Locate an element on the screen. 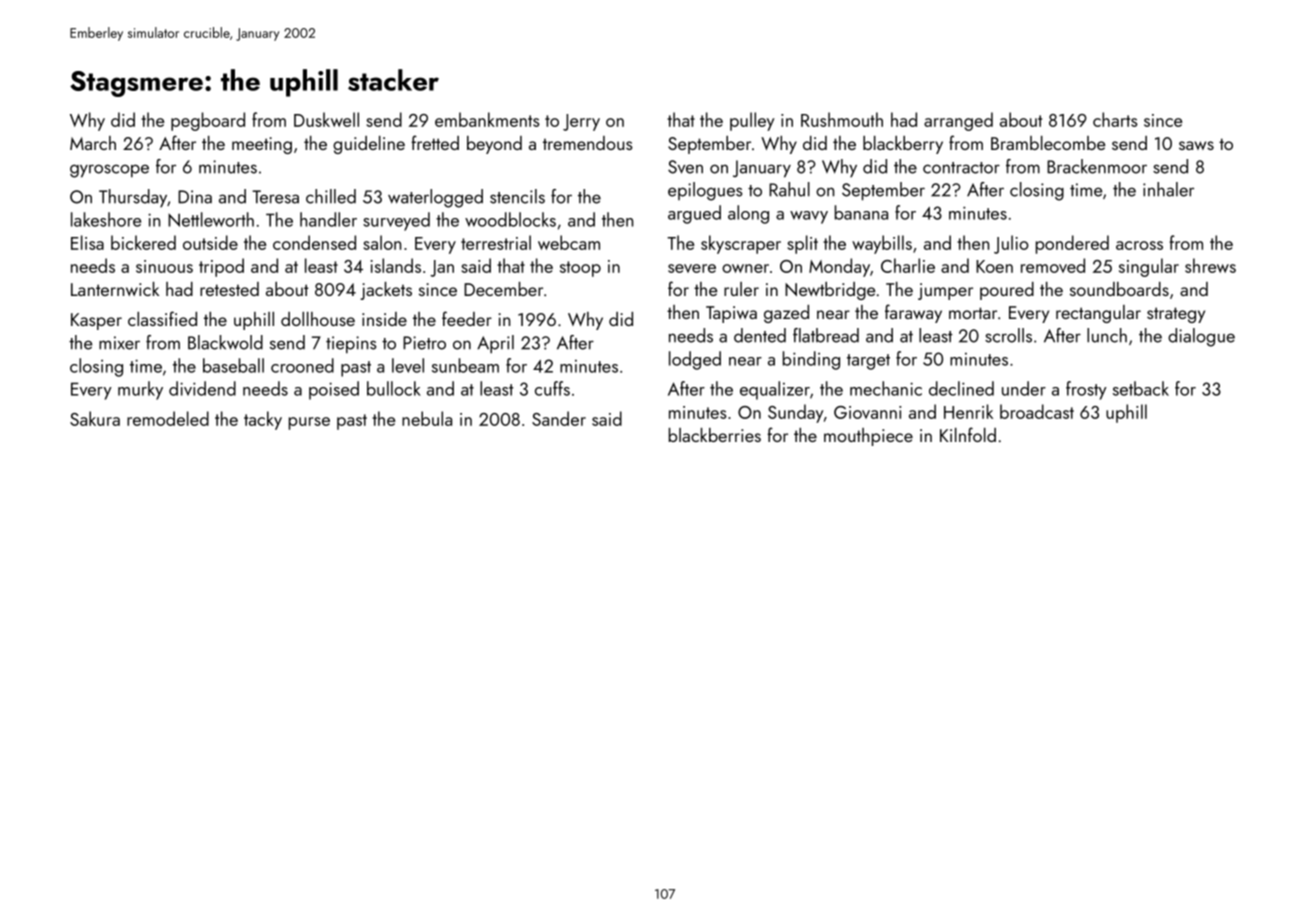 Image resolution: width=1308 pixels, height=924 pixels. Henrik is located at coordinates (968, 411).
